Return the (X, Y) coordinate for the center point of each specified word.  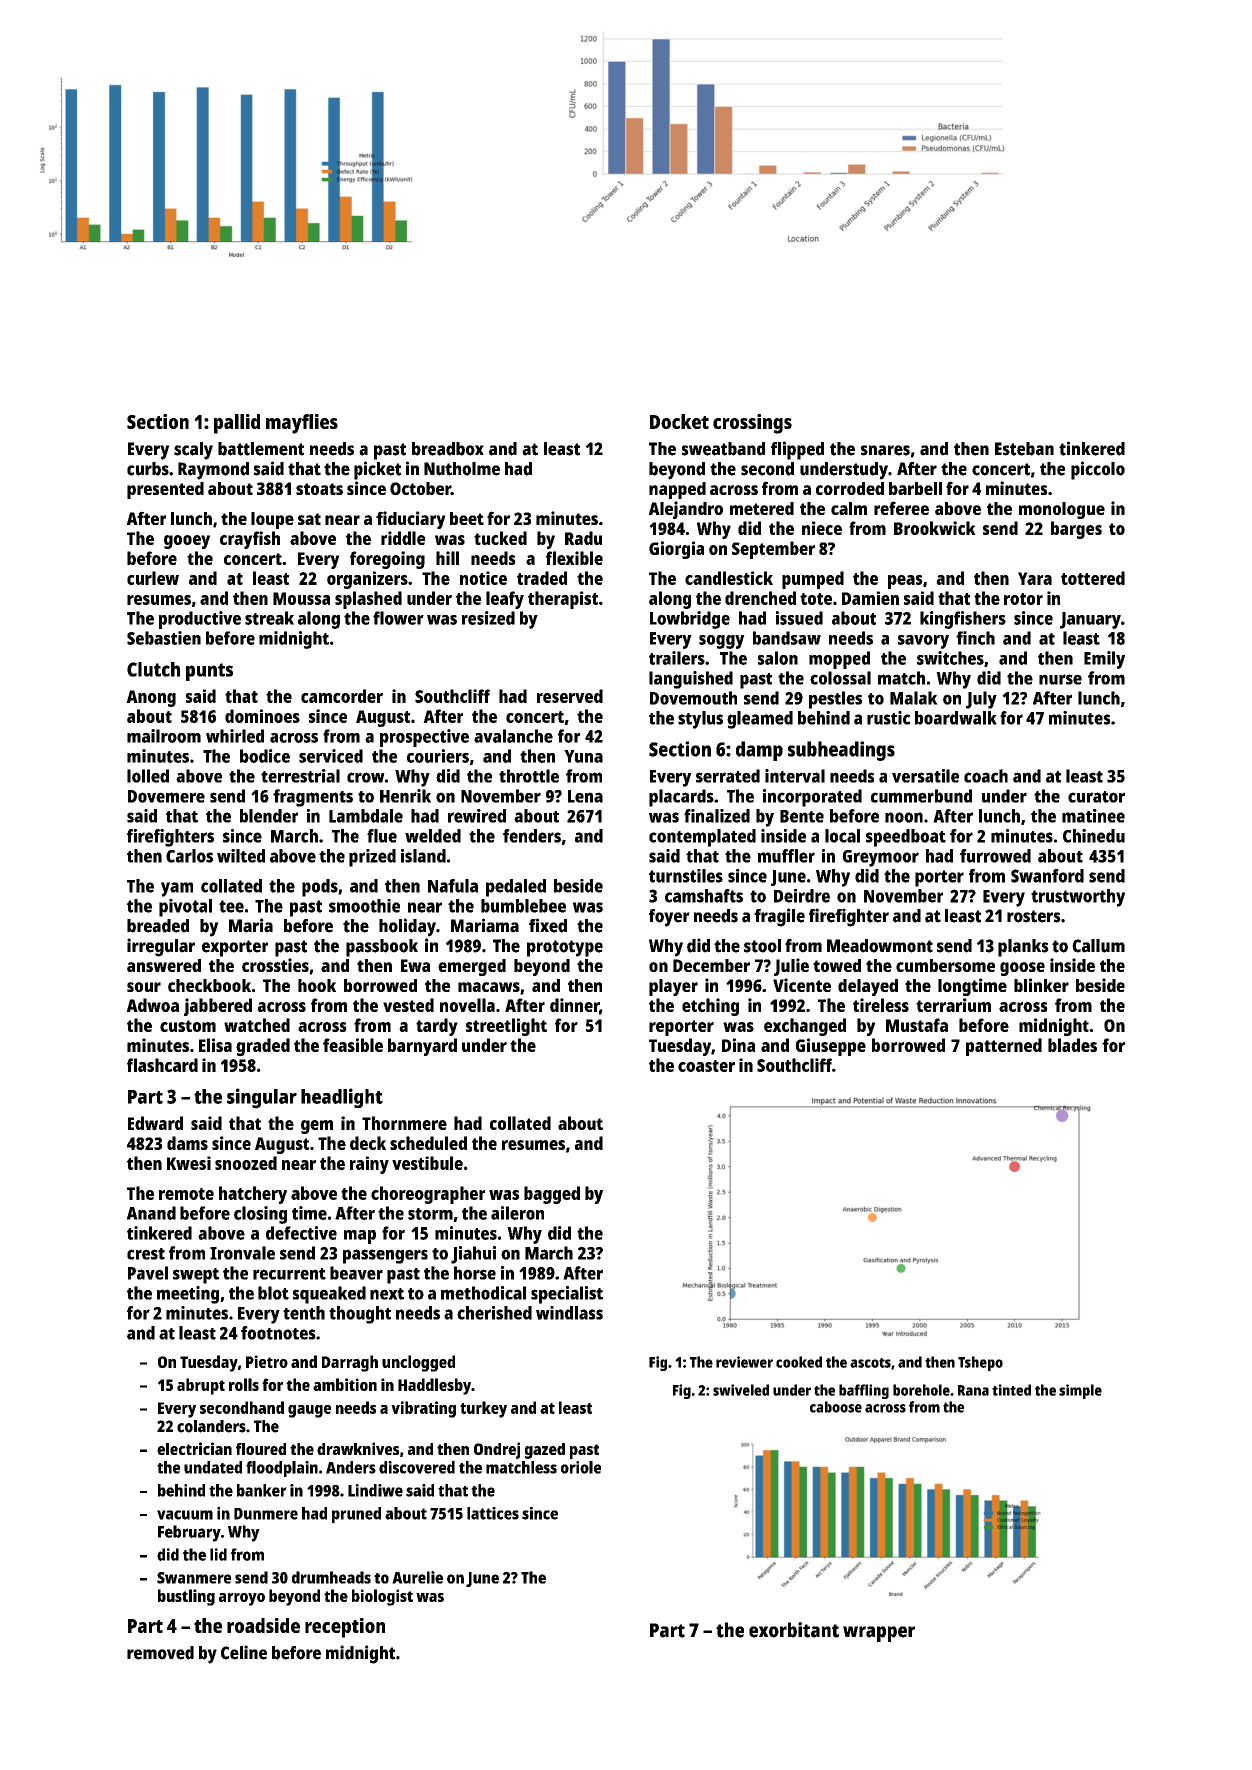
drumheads (331, 1577)
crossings (752, 424)
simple (1080, 1391)
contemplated (702, 838)
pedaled (516, 888)
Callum (1098, 946)
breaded (158, 926)
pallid (237, 424)
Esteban (1024, 449)
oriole (581, 1467)
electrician (194, 1448)
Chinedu (1094, 836)
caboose (836, 1407)
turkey (483, 1409)
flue (382, 836)
